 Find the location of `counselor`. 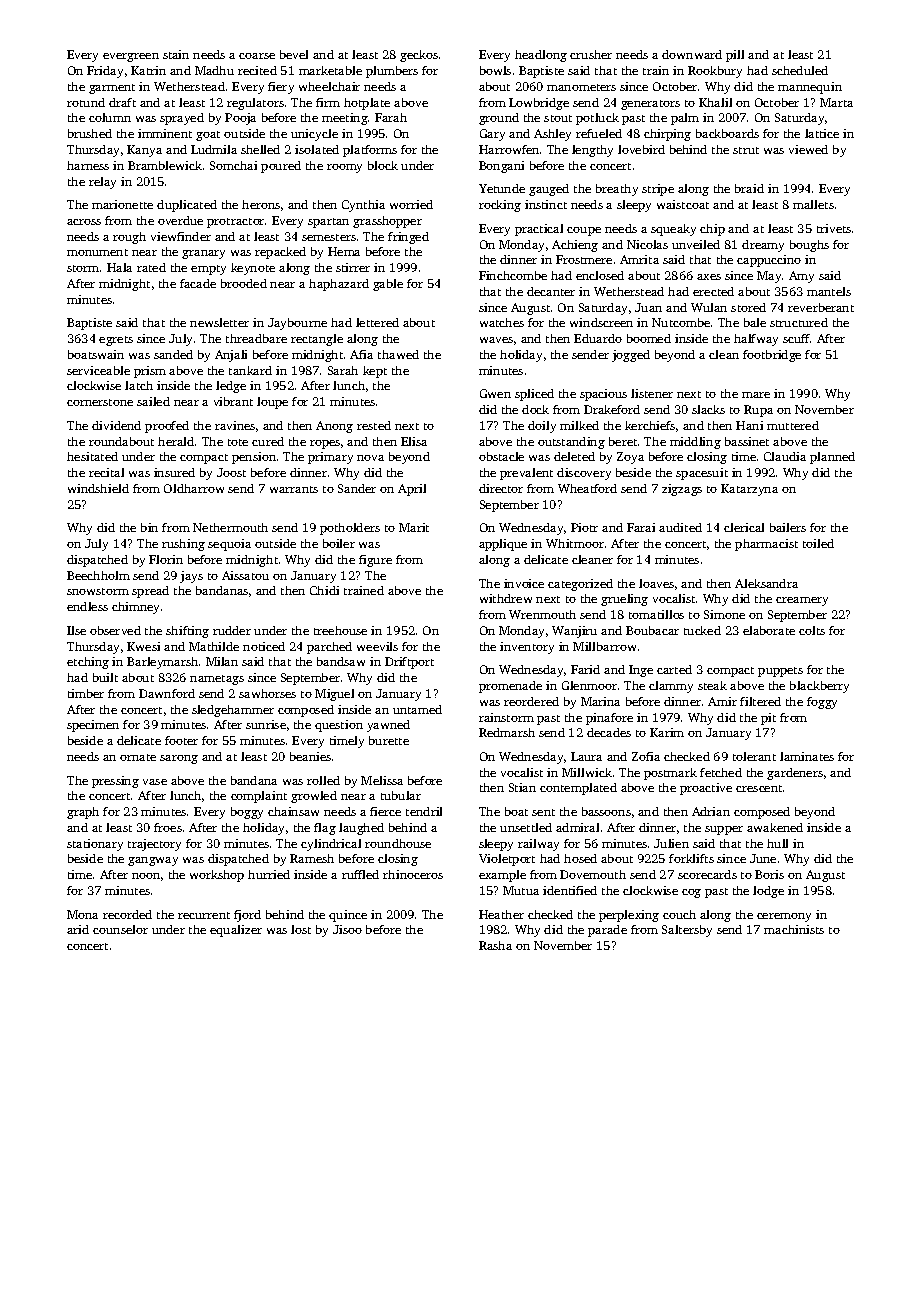

counselor is located at coordinates (120, 929).
